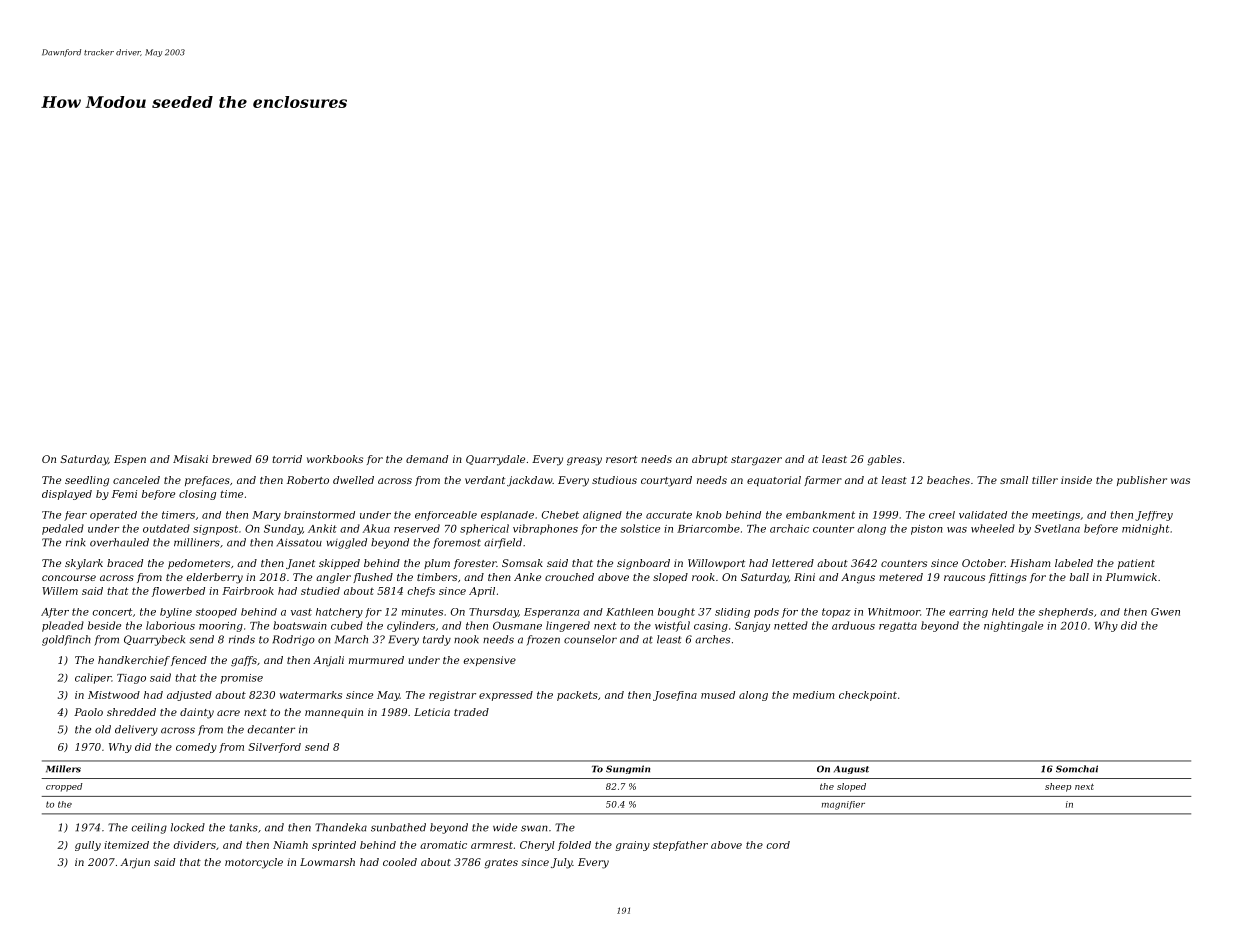 The image size is (1233, 952). What do you see at coordinates (614, 480) in the screenshot?
I see `studious` at bounding box center [614, 480].
